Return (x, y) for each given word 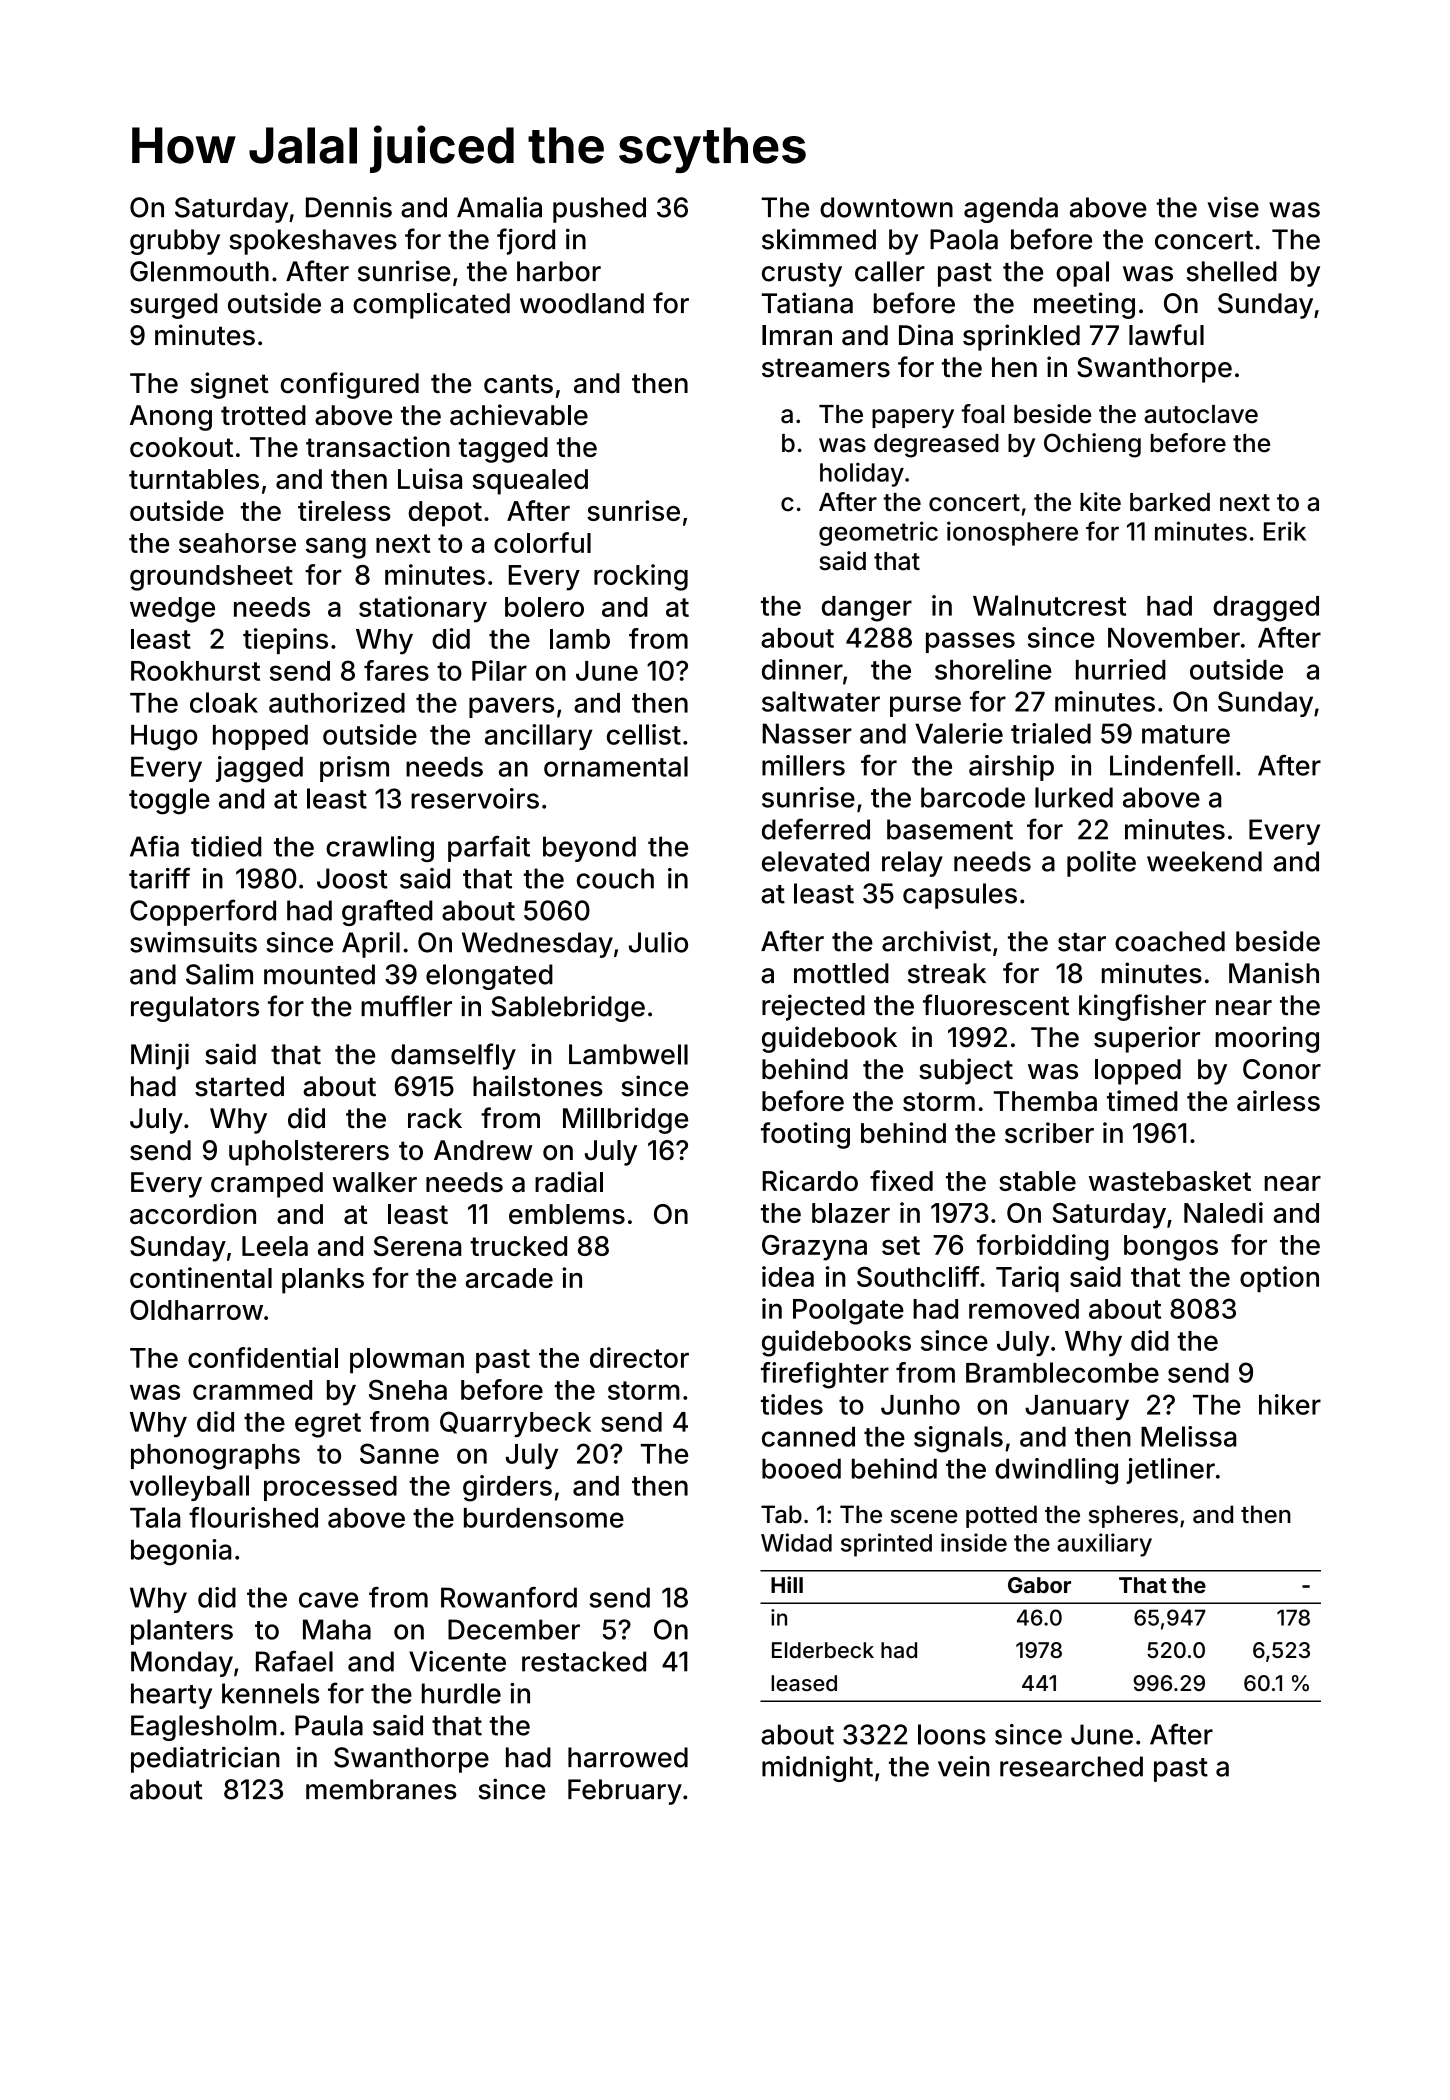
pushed (599, 210)
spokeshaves (313, 242)
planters (182, 1632)
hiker (1290, 1404)
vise (1233, 207)
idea (788, 1276)
